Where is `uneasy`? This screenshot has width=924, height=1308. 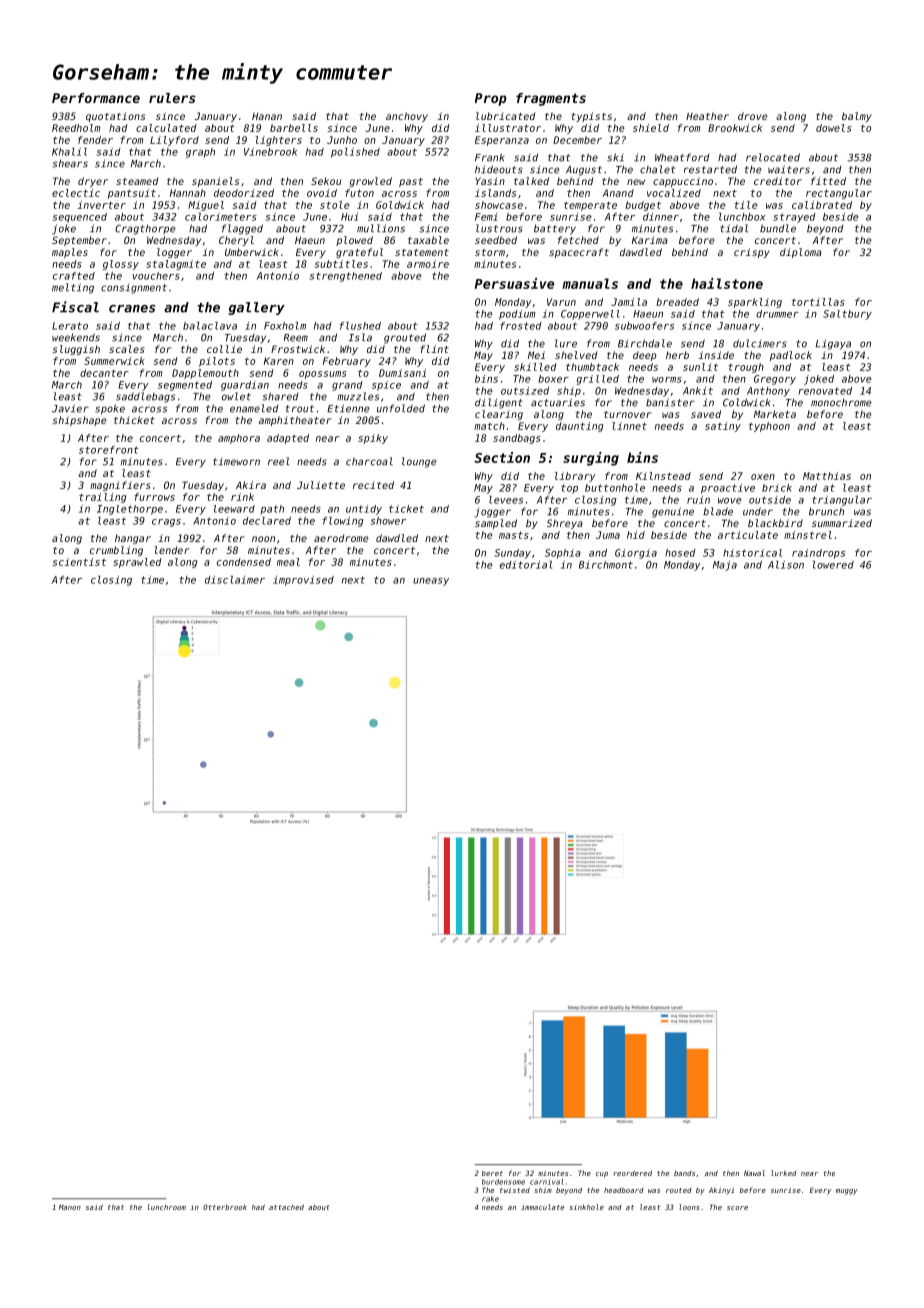
uneasy is located at coordinates (431, 582).
